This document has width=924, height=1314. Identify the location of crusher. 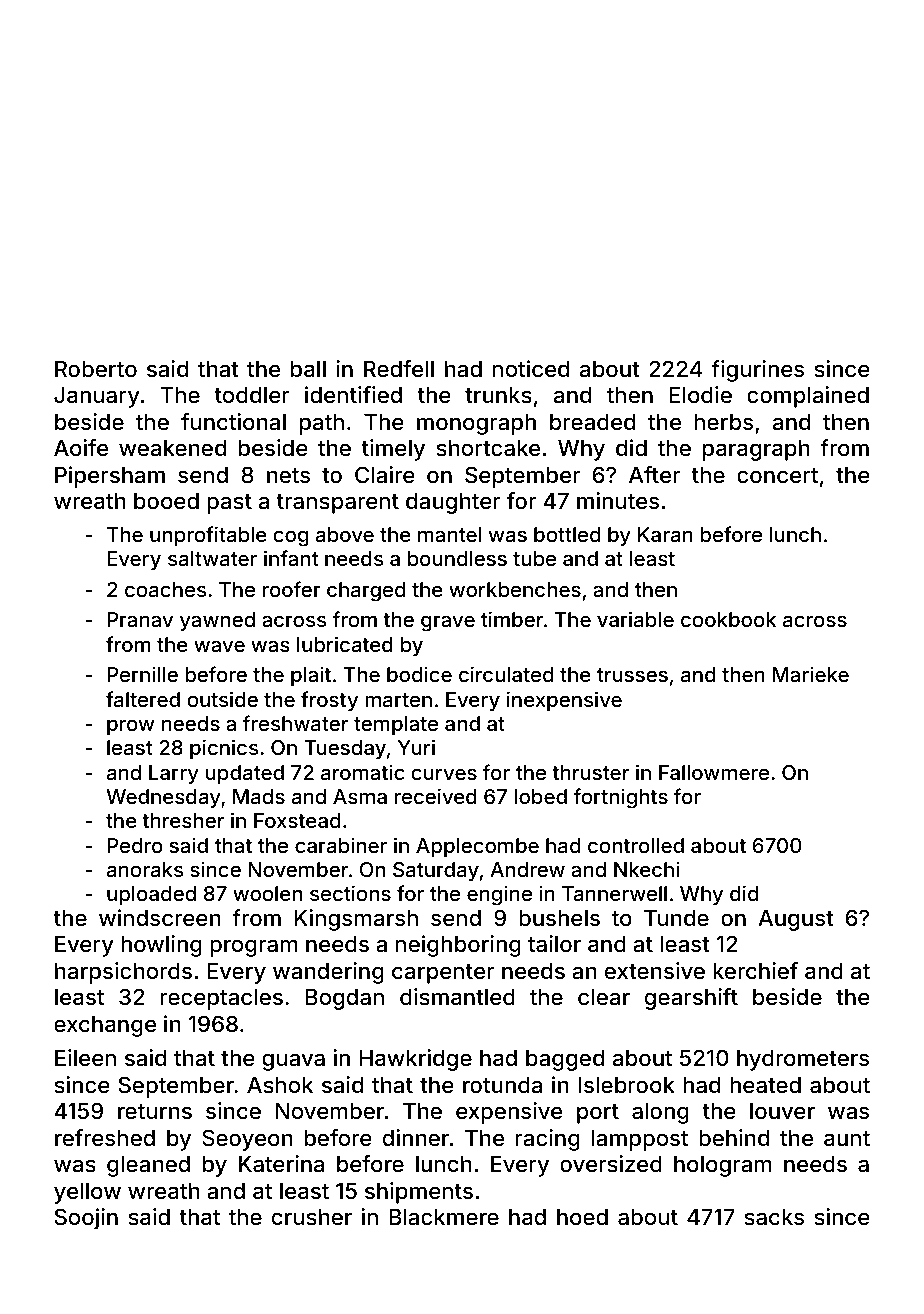
(312, 1217).
